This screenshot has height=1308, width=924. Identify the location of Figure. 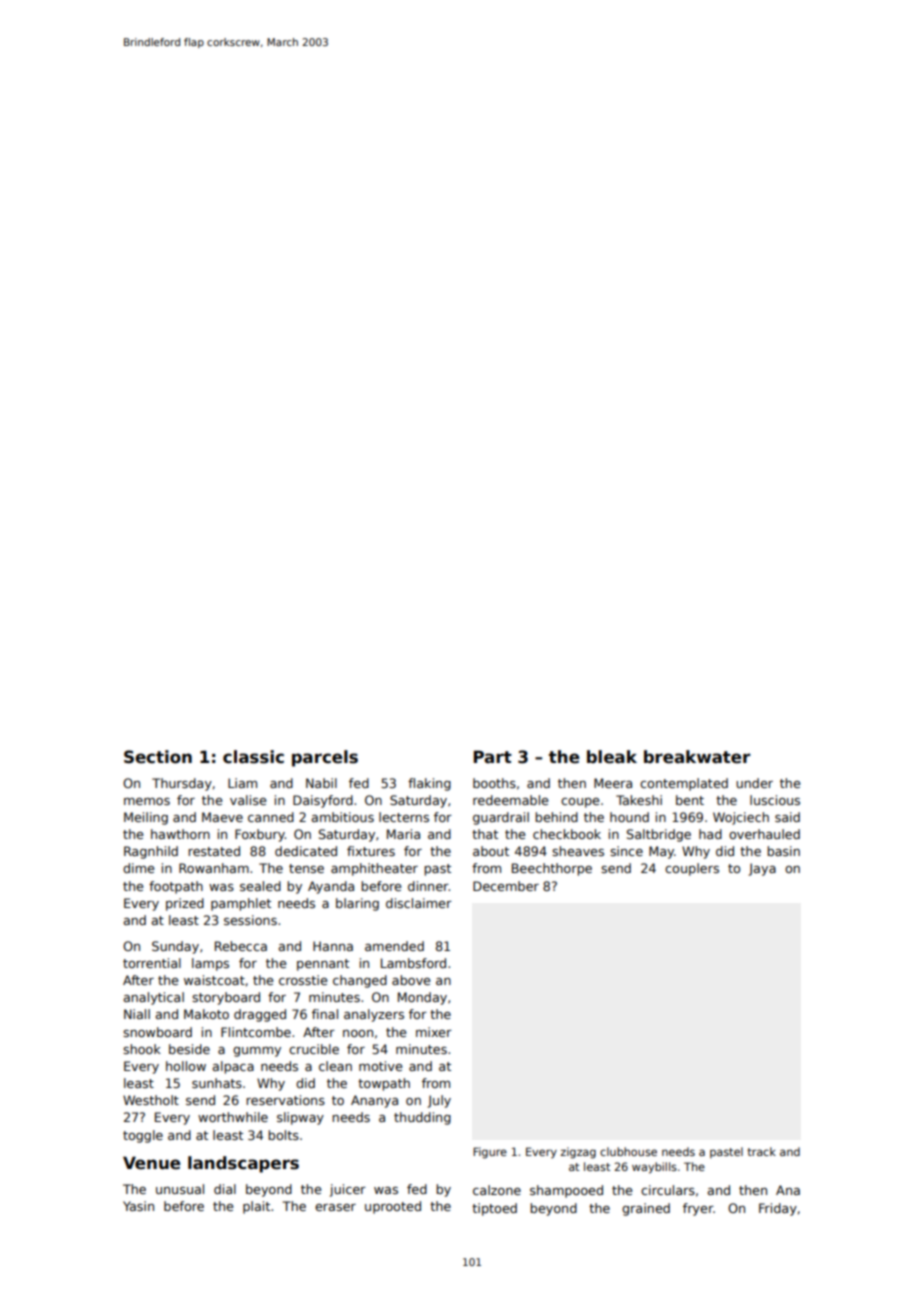
(490, 1153).
